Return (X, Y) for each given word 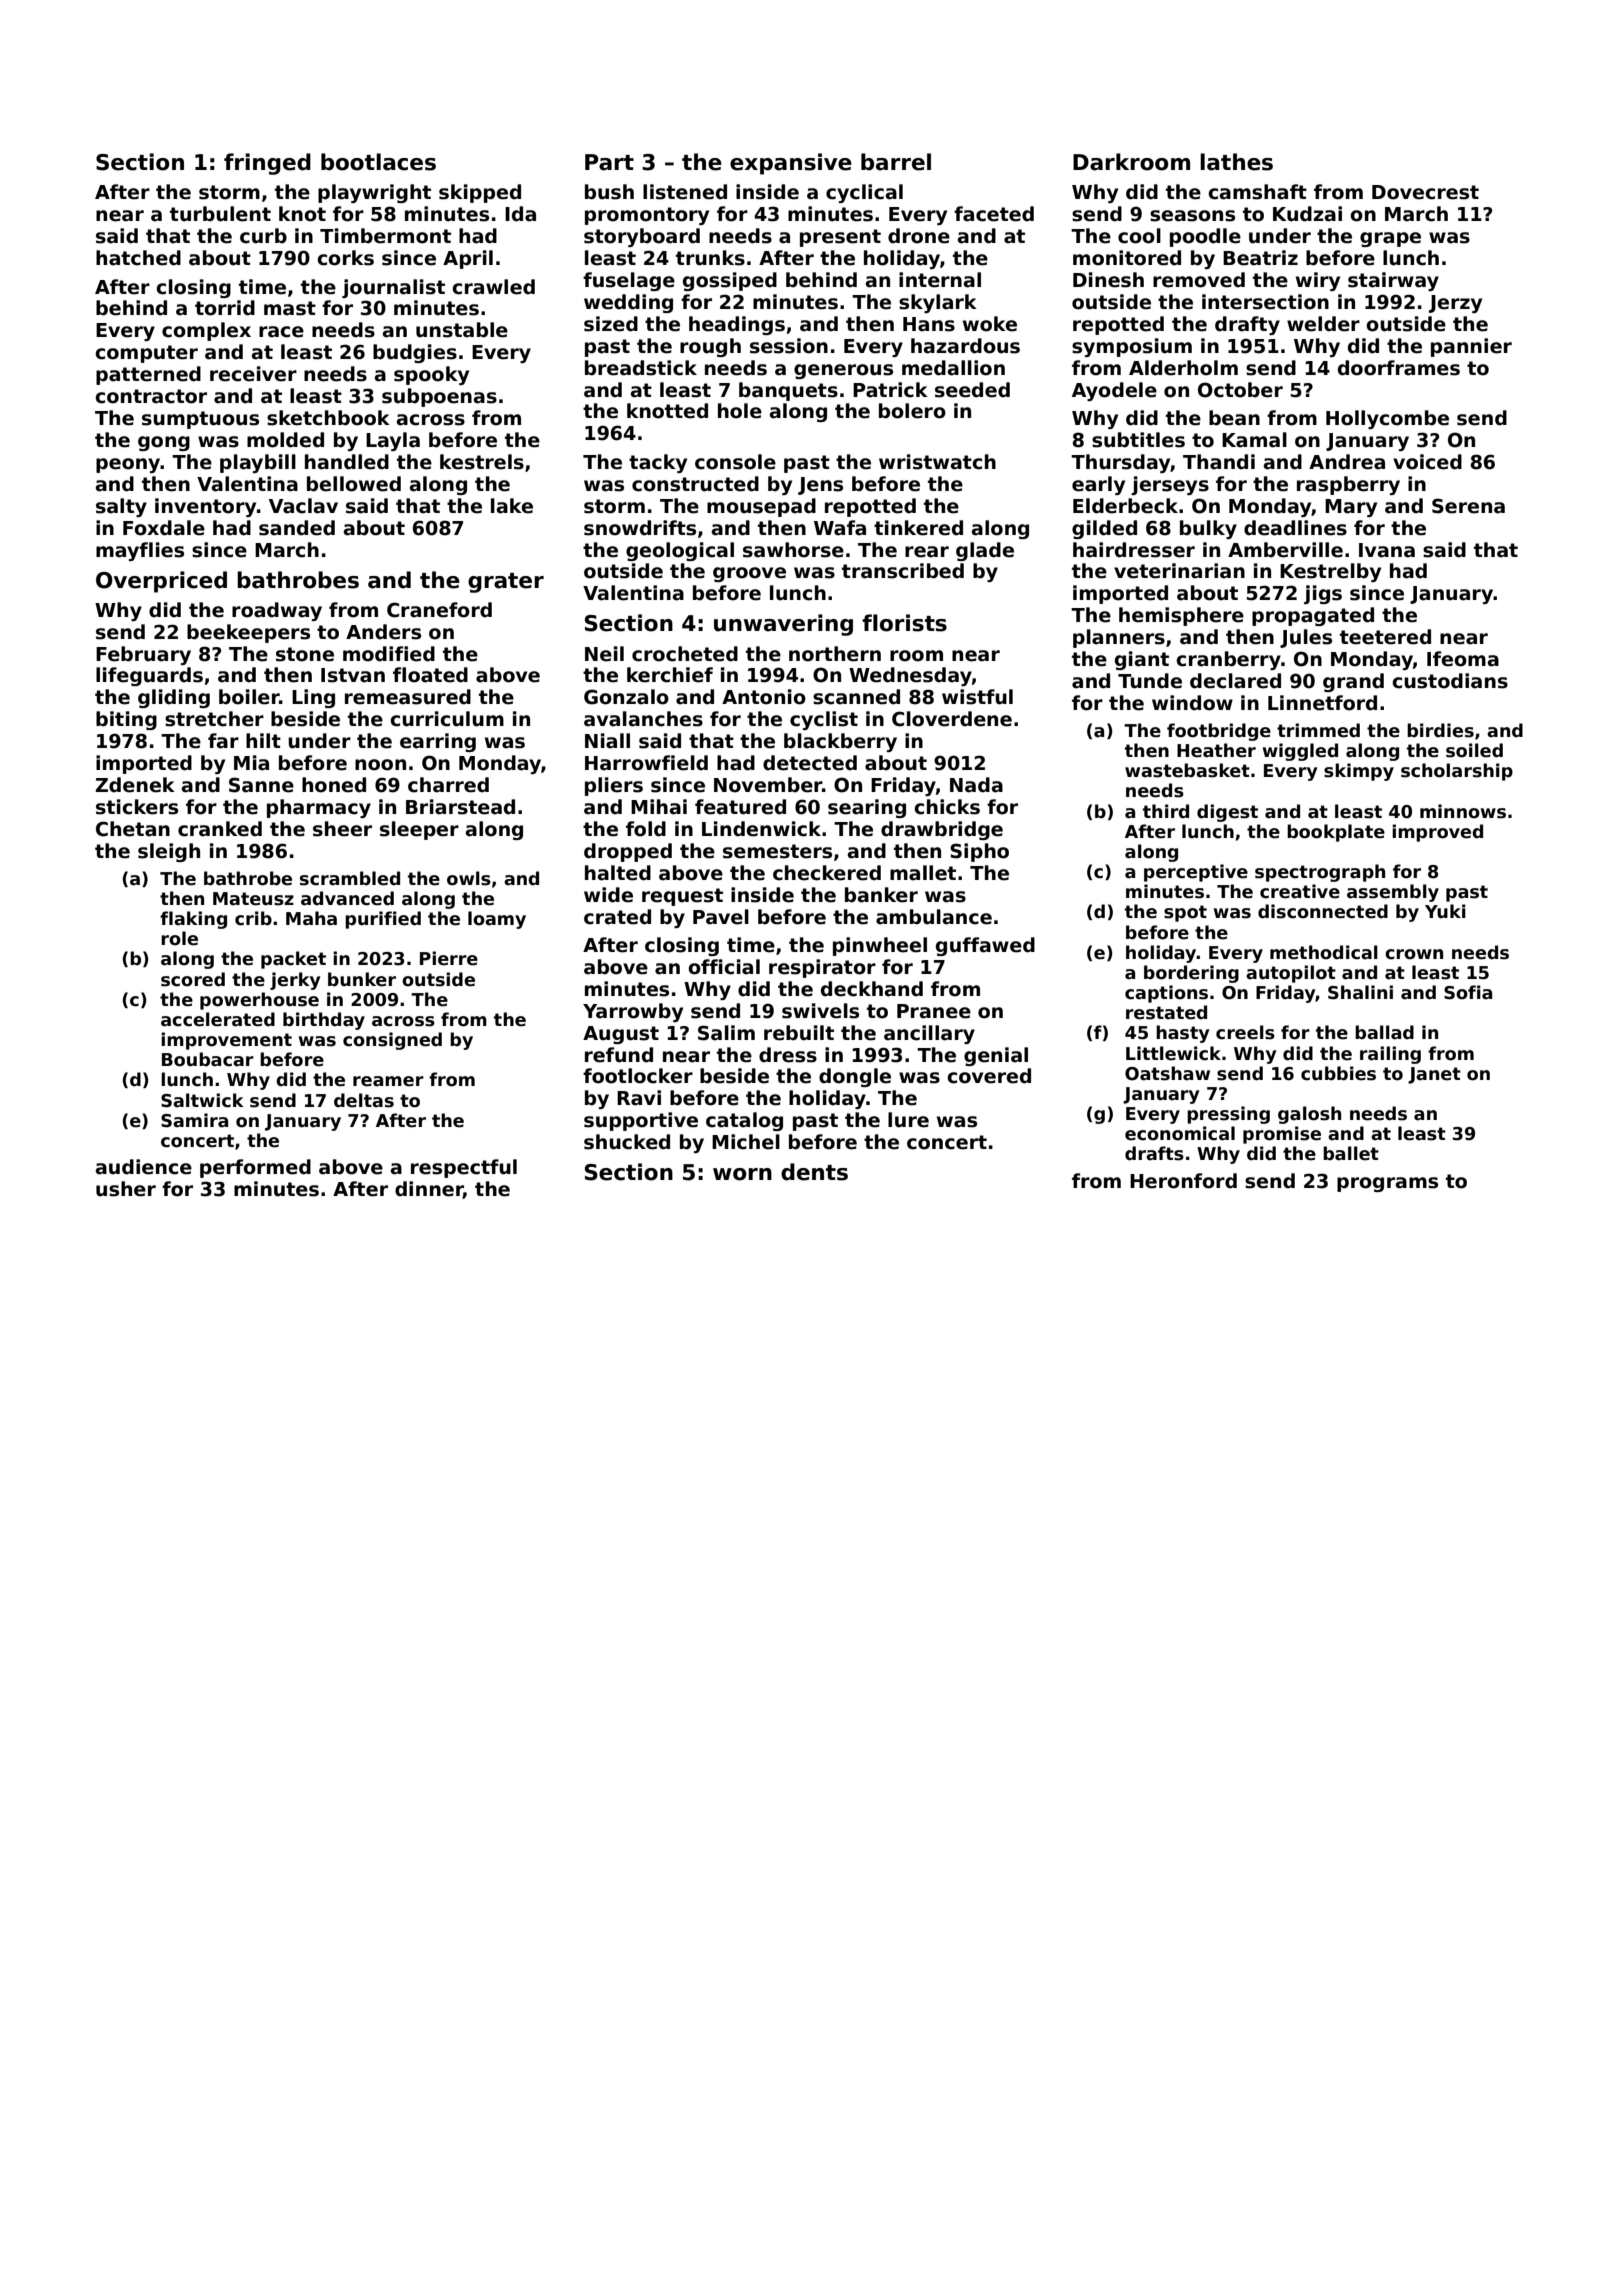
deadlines (1295, 528)
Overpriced (161, 582)
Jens (820, 486)
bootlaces (378, 162)
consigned (392, 1041)
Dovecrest (1425, 192)
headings (737, 325)
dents (814, 1172)
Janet (1434, 1075)
